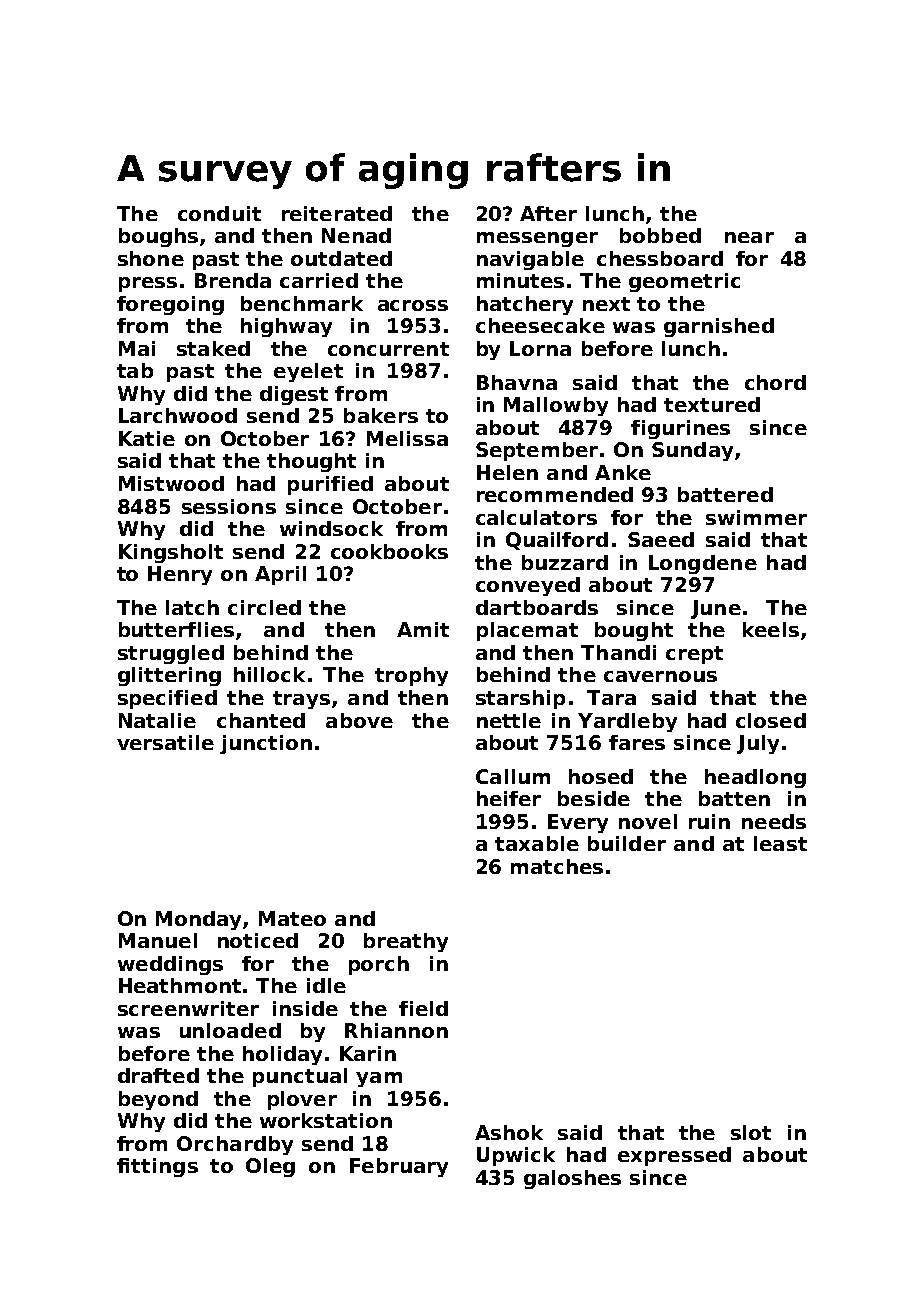  Describe the element at coordinates (230, 1030) in the screenshot. I see `unloaded` at that location.
